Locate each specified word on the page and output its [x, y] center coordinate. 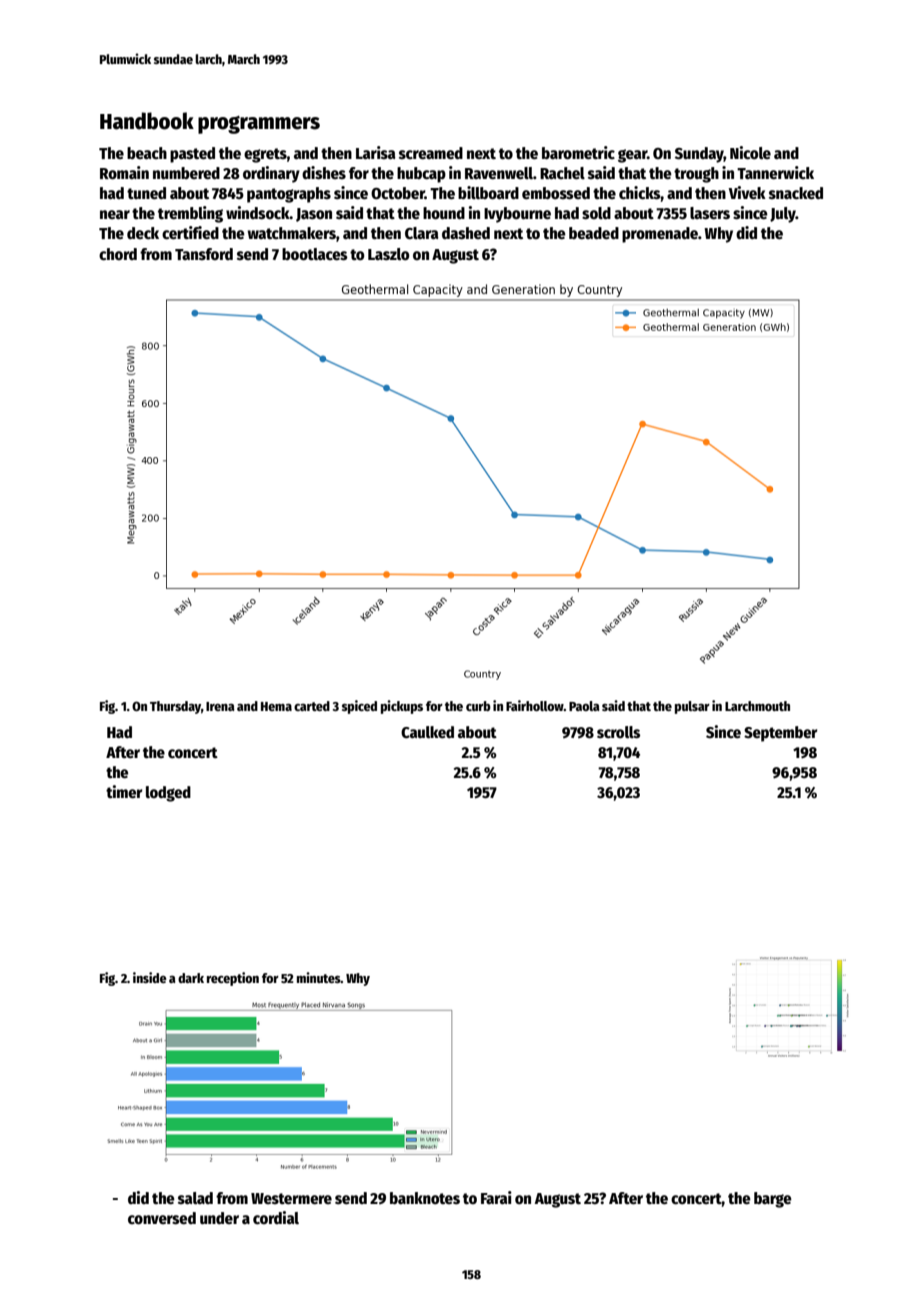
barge [773, 1200]
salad [195, 1198]
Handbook [147, 121]
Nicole [750, 152]
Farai [496, 1197]
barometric [578, 152]
